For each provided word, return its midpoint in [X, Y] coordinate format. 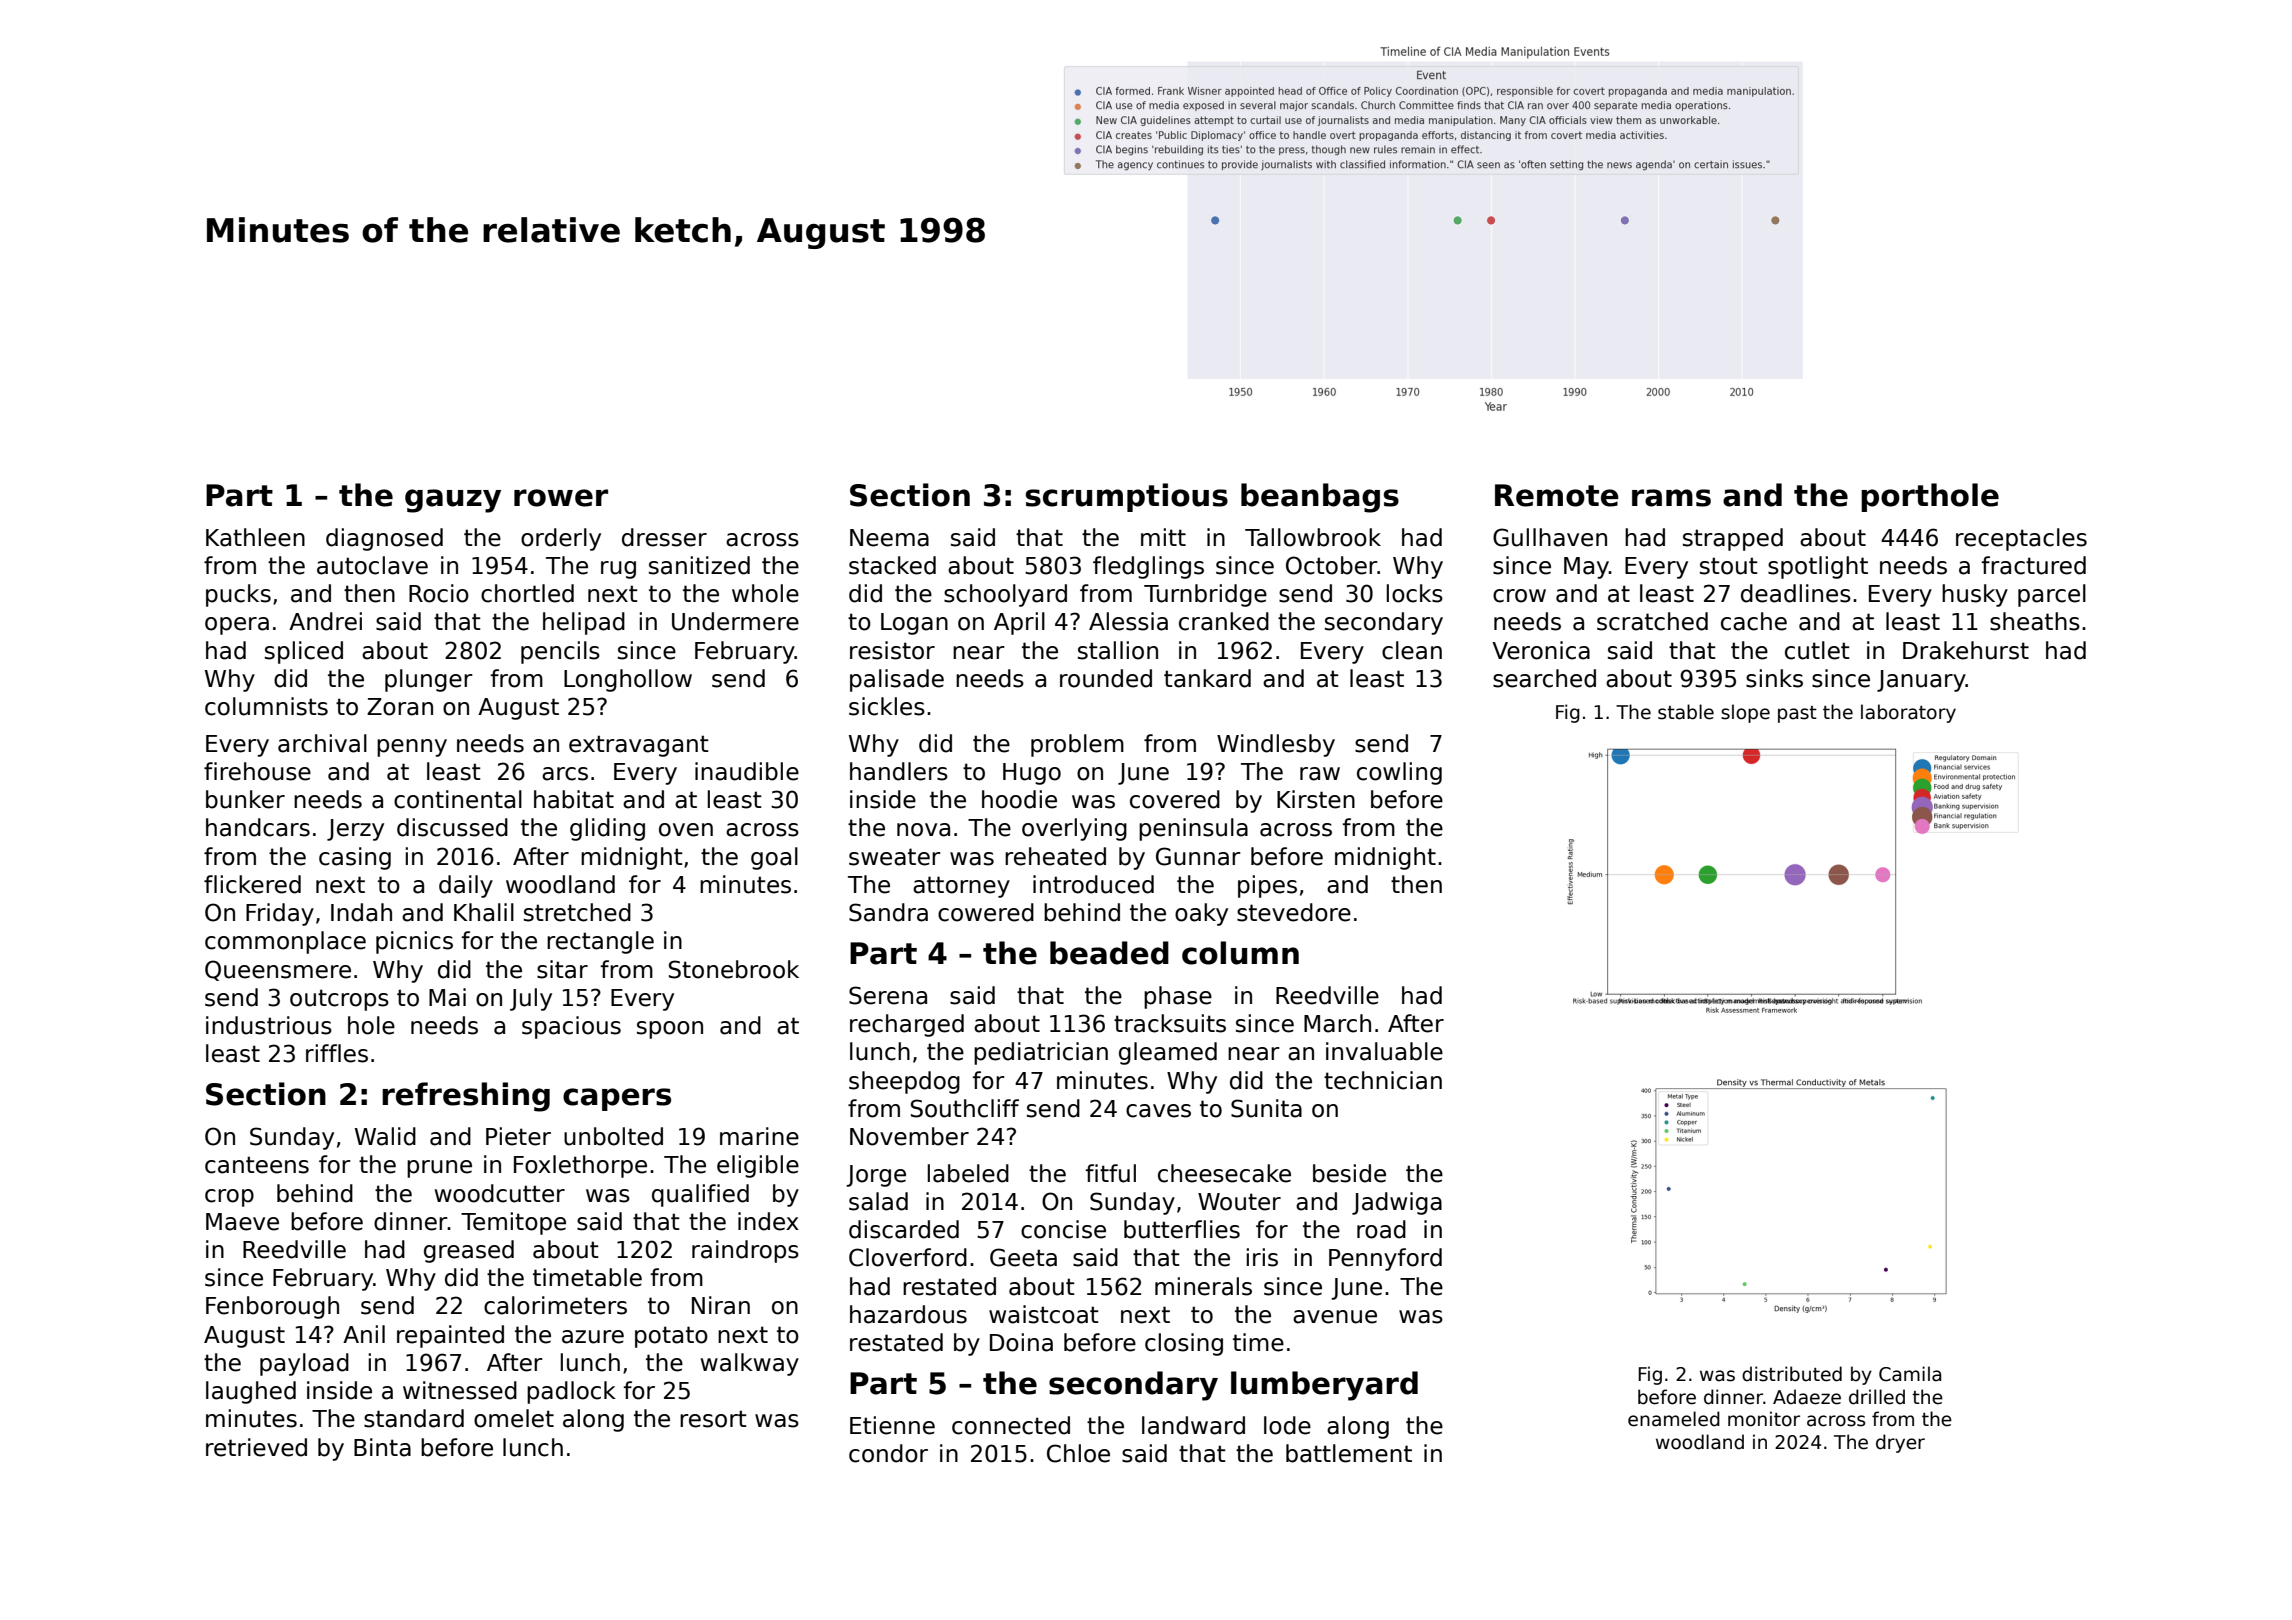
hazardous [908, 1314]
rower [561, 498]
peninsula [1193, 829]
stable [1686, 712]
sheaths [2035, 621]
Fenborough [272, 1307]
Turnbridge [1205, 595]
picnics [414, 942]
